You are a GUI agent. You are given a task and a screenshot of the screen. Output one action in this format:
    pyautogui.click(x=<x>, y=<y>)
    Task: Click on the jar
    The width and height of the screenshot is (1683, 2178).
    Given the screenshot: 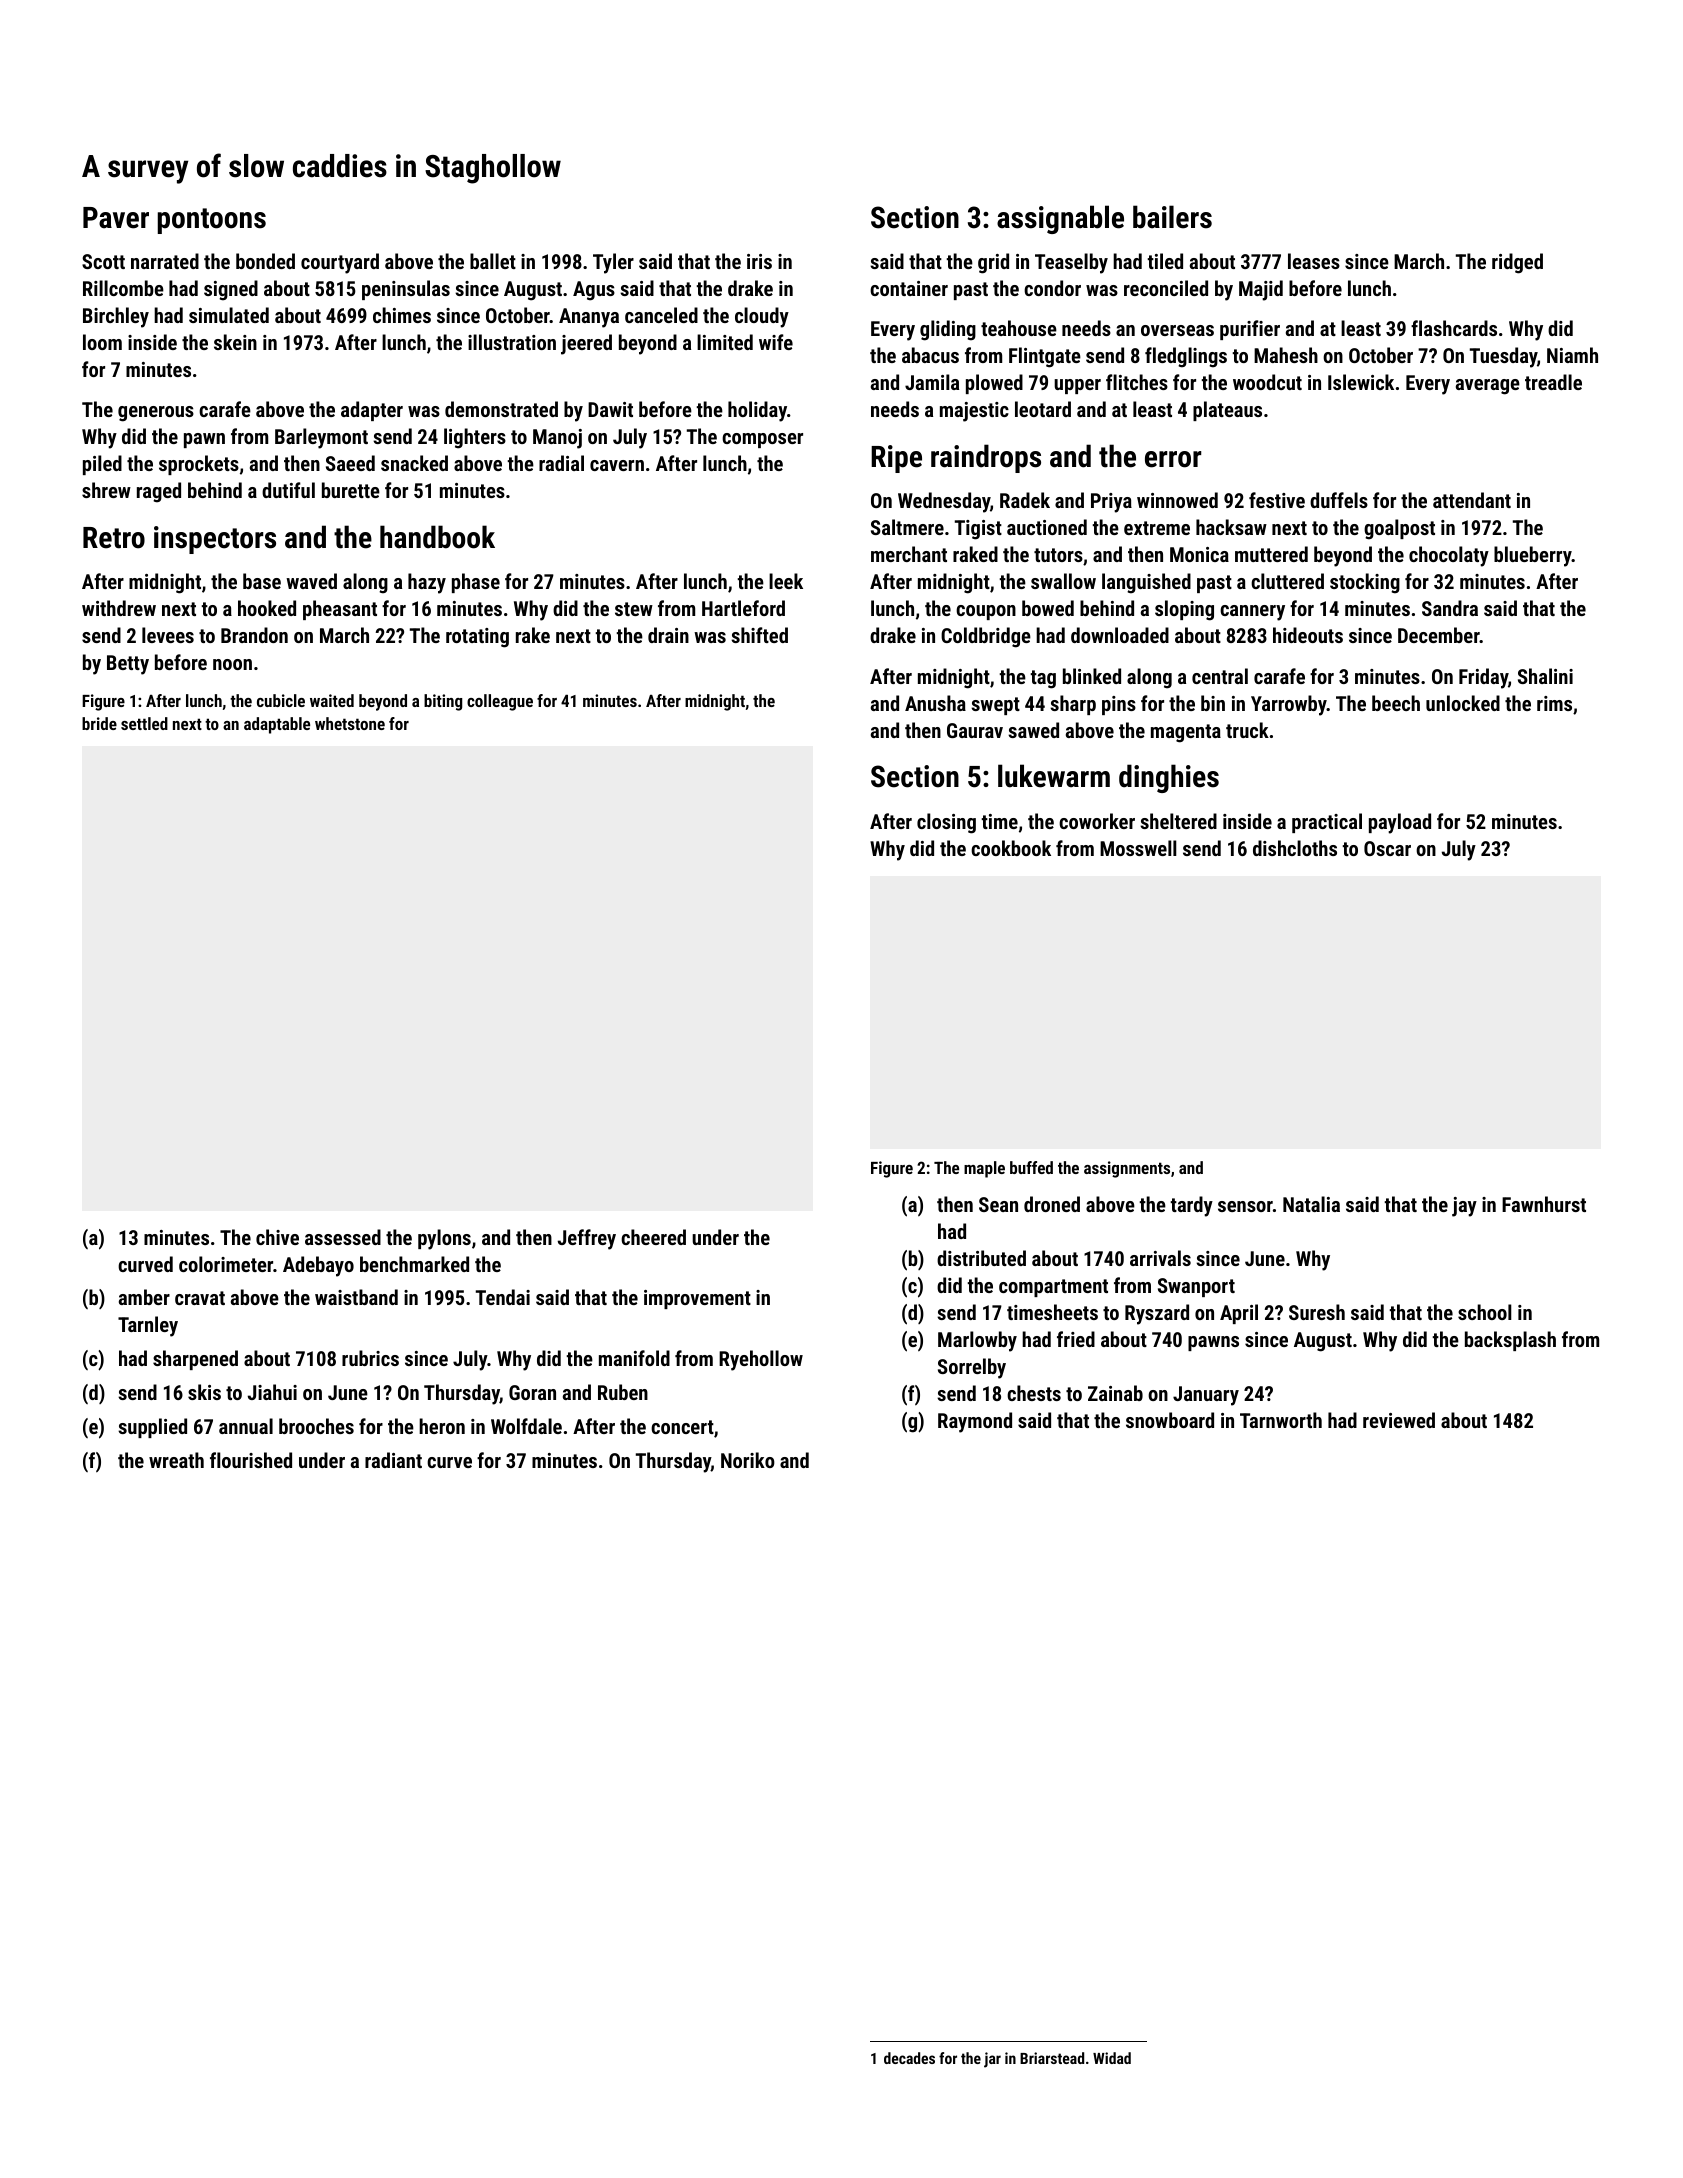 What is the action you would take?
    pyautogui.click(x=992, y=2060)
